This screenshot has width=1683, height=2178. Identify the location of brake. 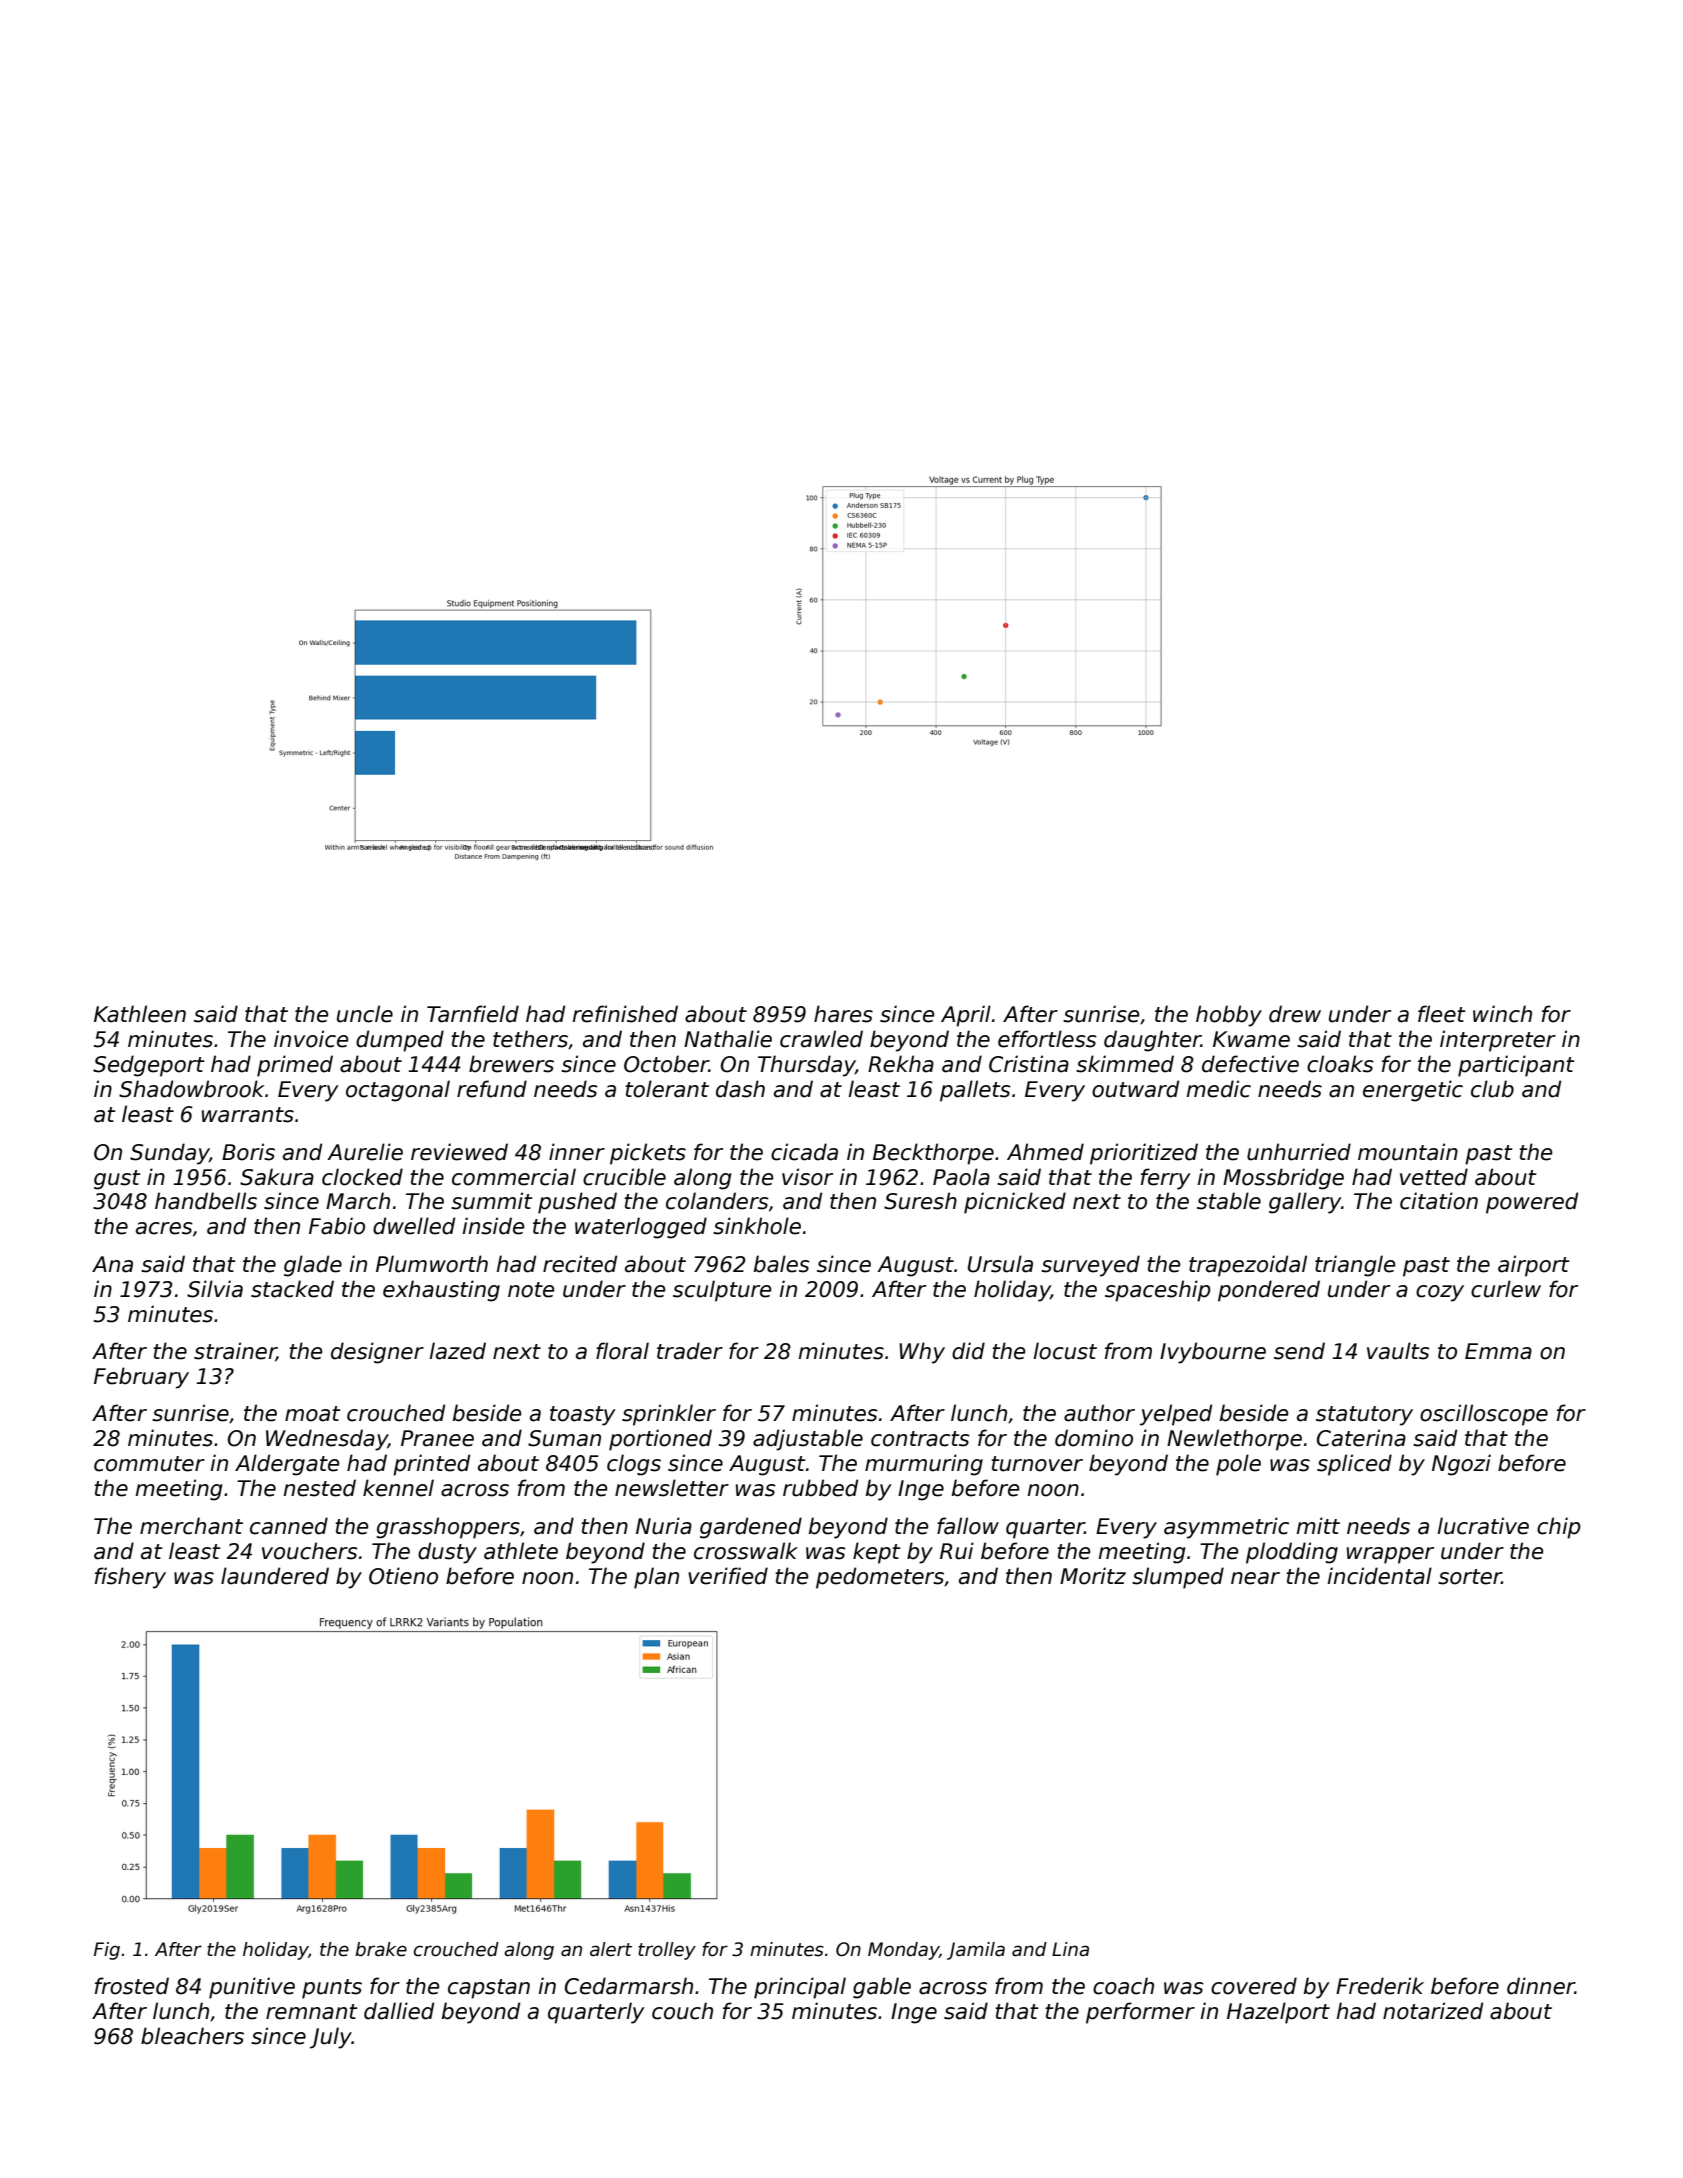
(381, 1949).
